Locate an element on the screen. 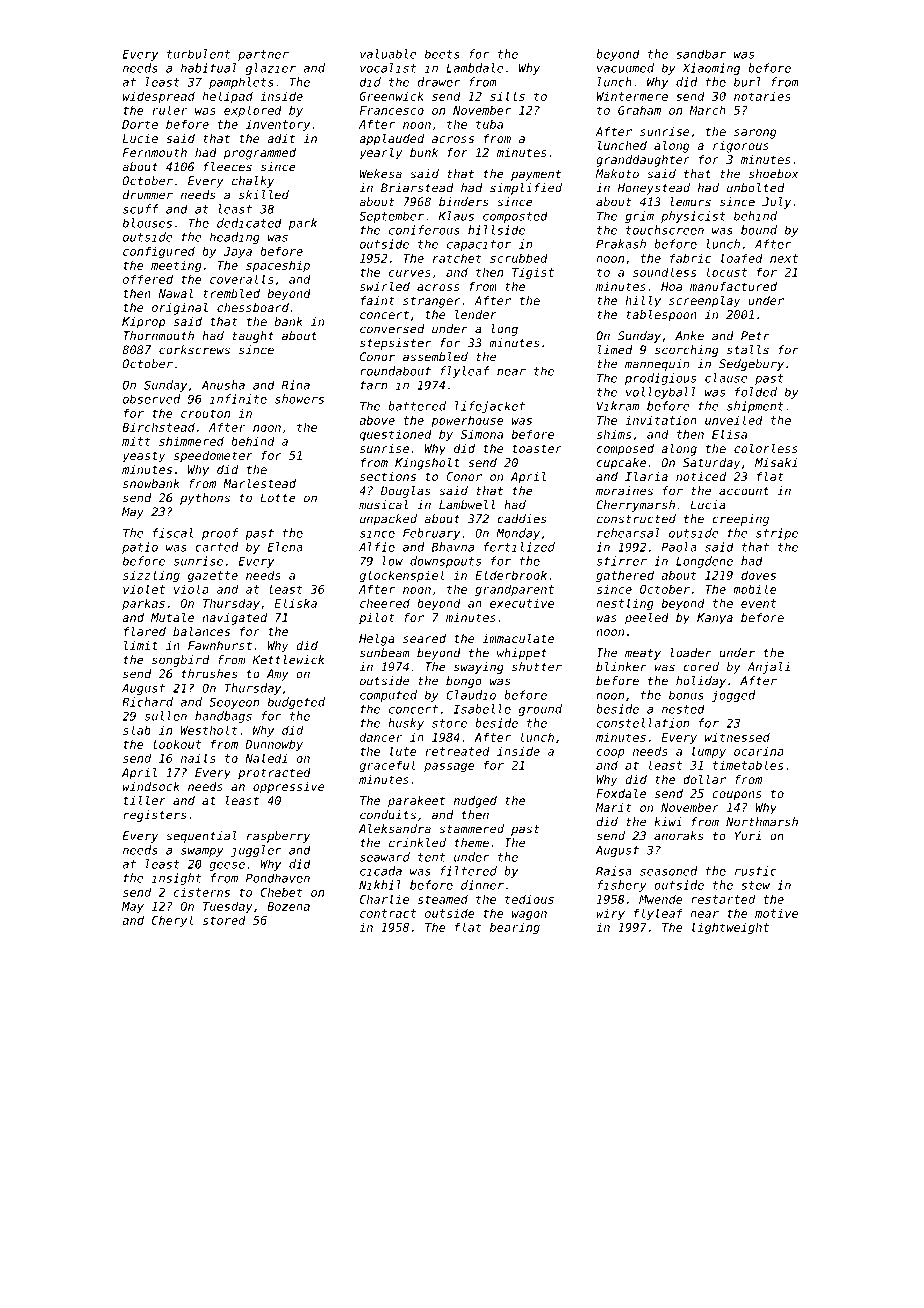  ground is located at coordinates (540, 710).
